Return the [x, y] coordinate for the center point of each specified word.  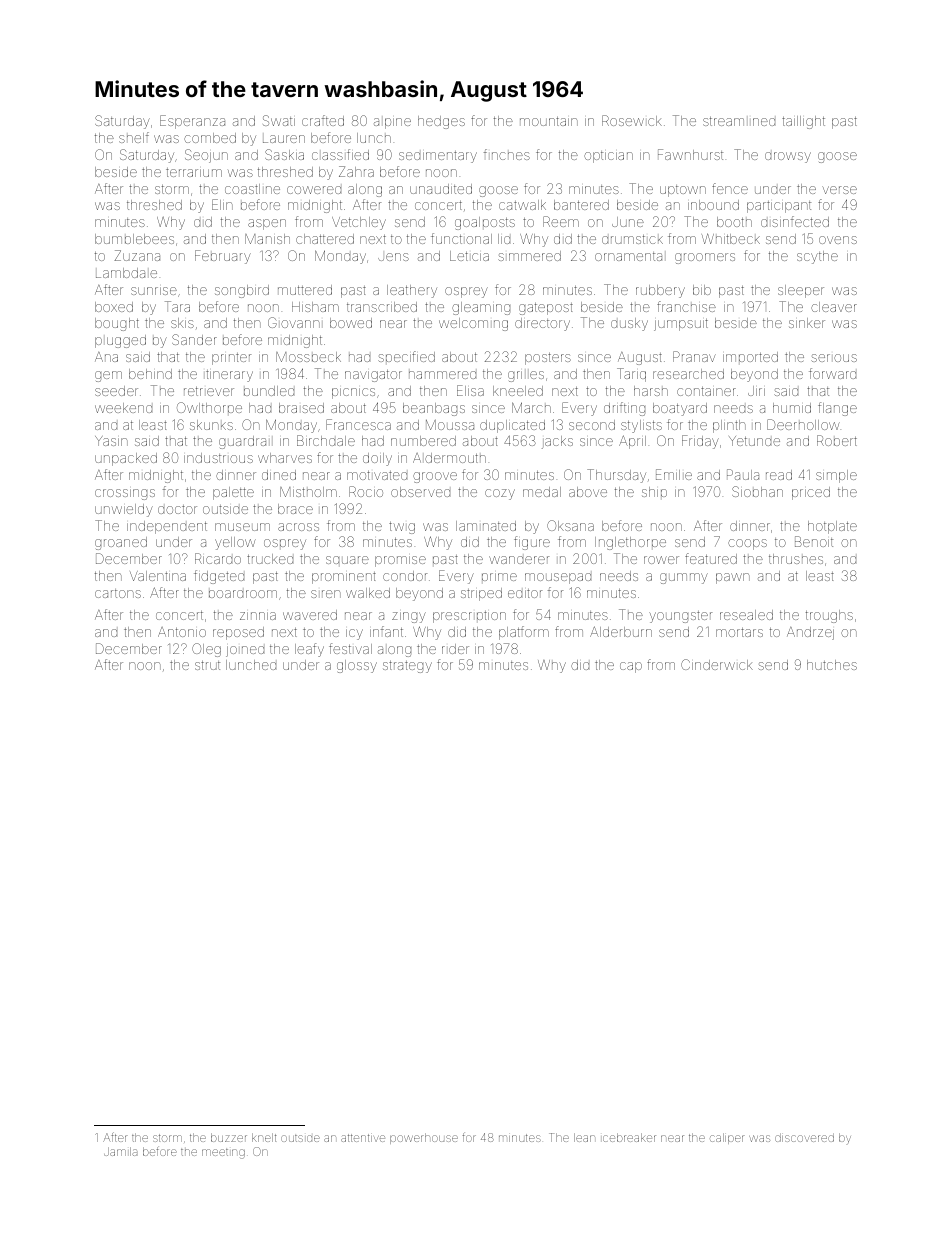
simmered [529, 256]
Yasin [111, 441]
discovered [804, 1138]
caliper [727, 1138]
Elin [222, 204]
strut [207, 665]
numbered [423, 441]
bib [702, 290]
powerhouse [424, 1138]
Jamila [120, 1151]
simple [836, 476]
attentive [363, 1138]
